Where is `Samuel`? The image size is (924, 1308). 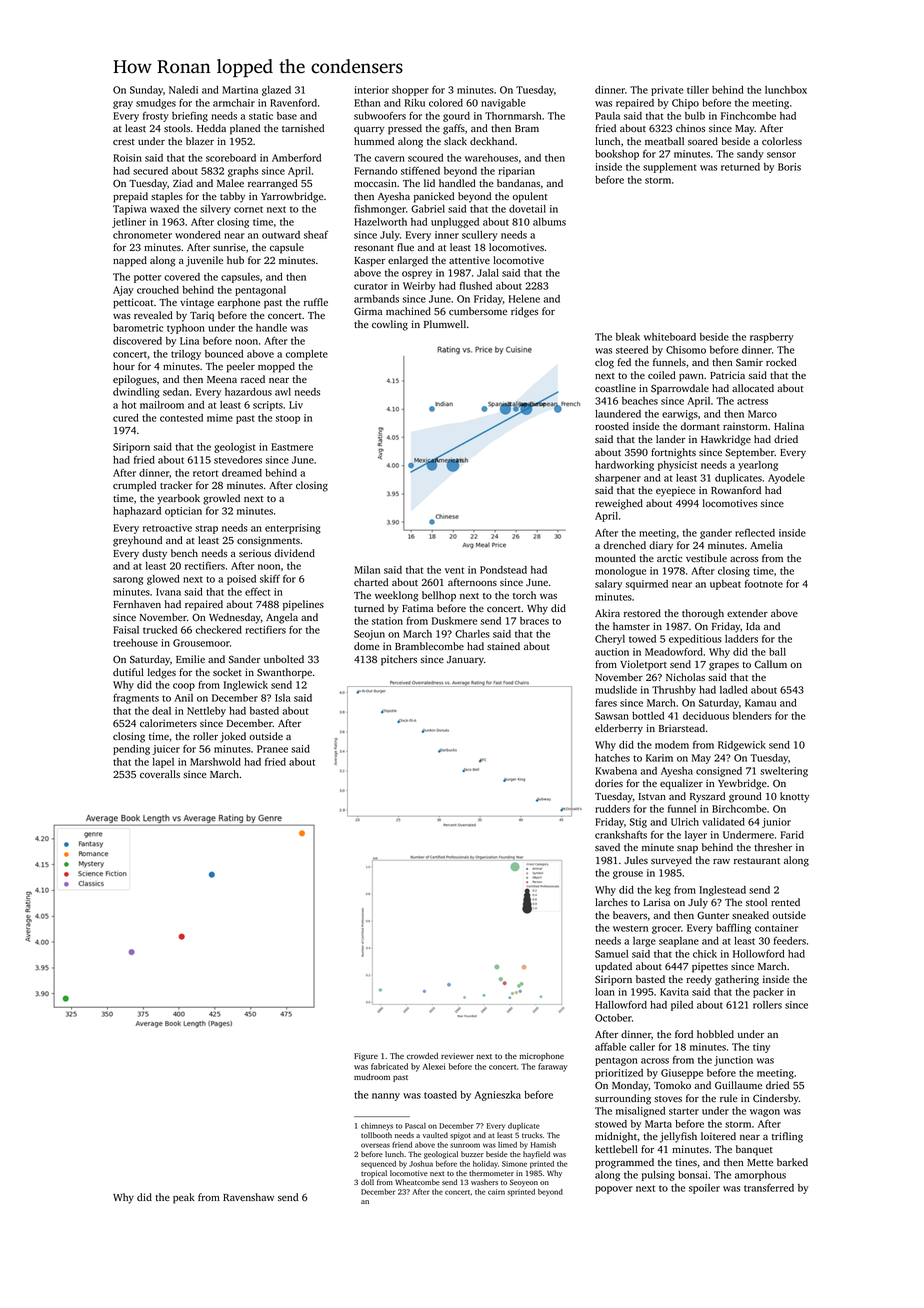 Samuel is located at coordinates (611, 954).
